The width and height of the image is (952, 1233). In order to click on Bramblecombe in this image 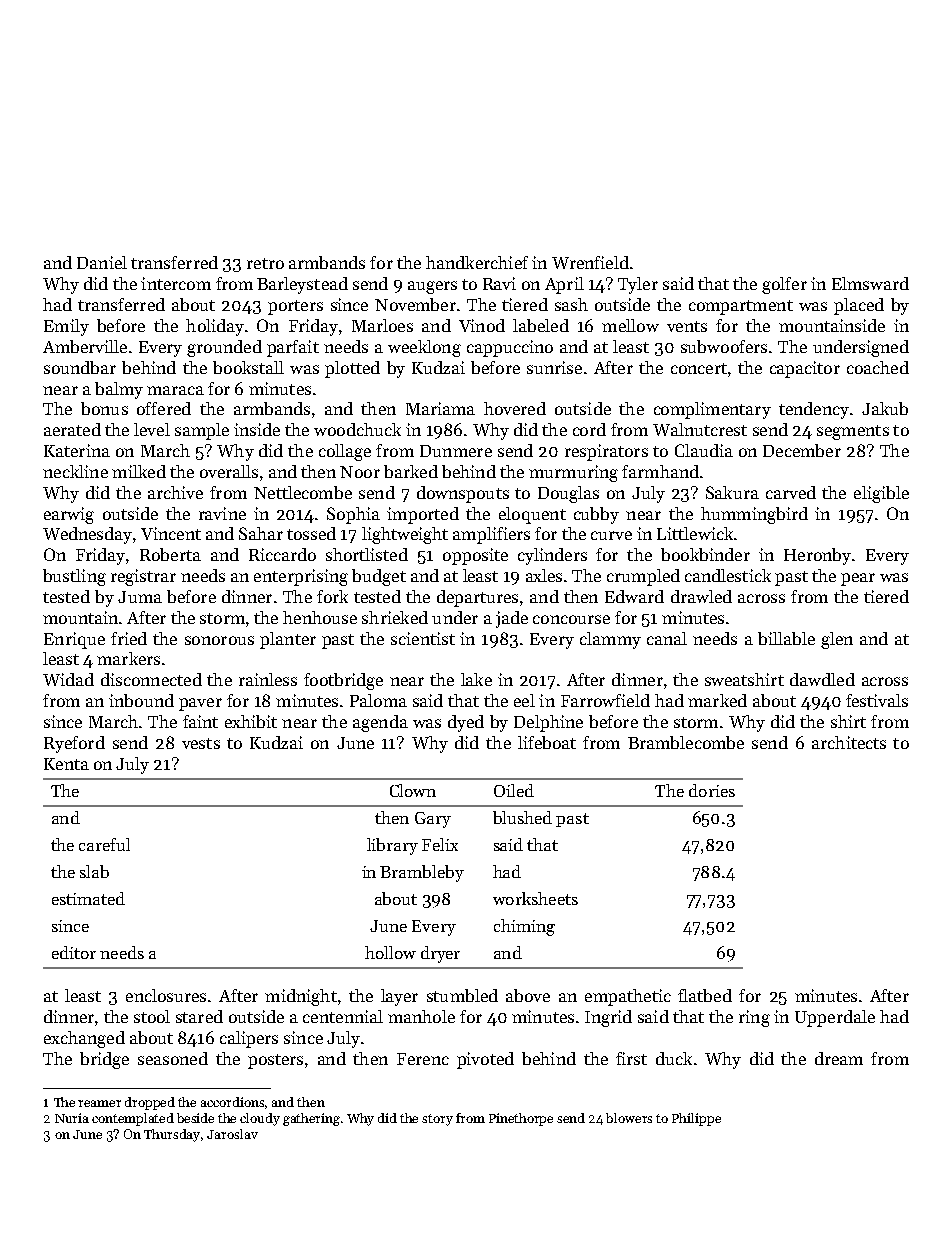, I will do `click(686, 742)`.
